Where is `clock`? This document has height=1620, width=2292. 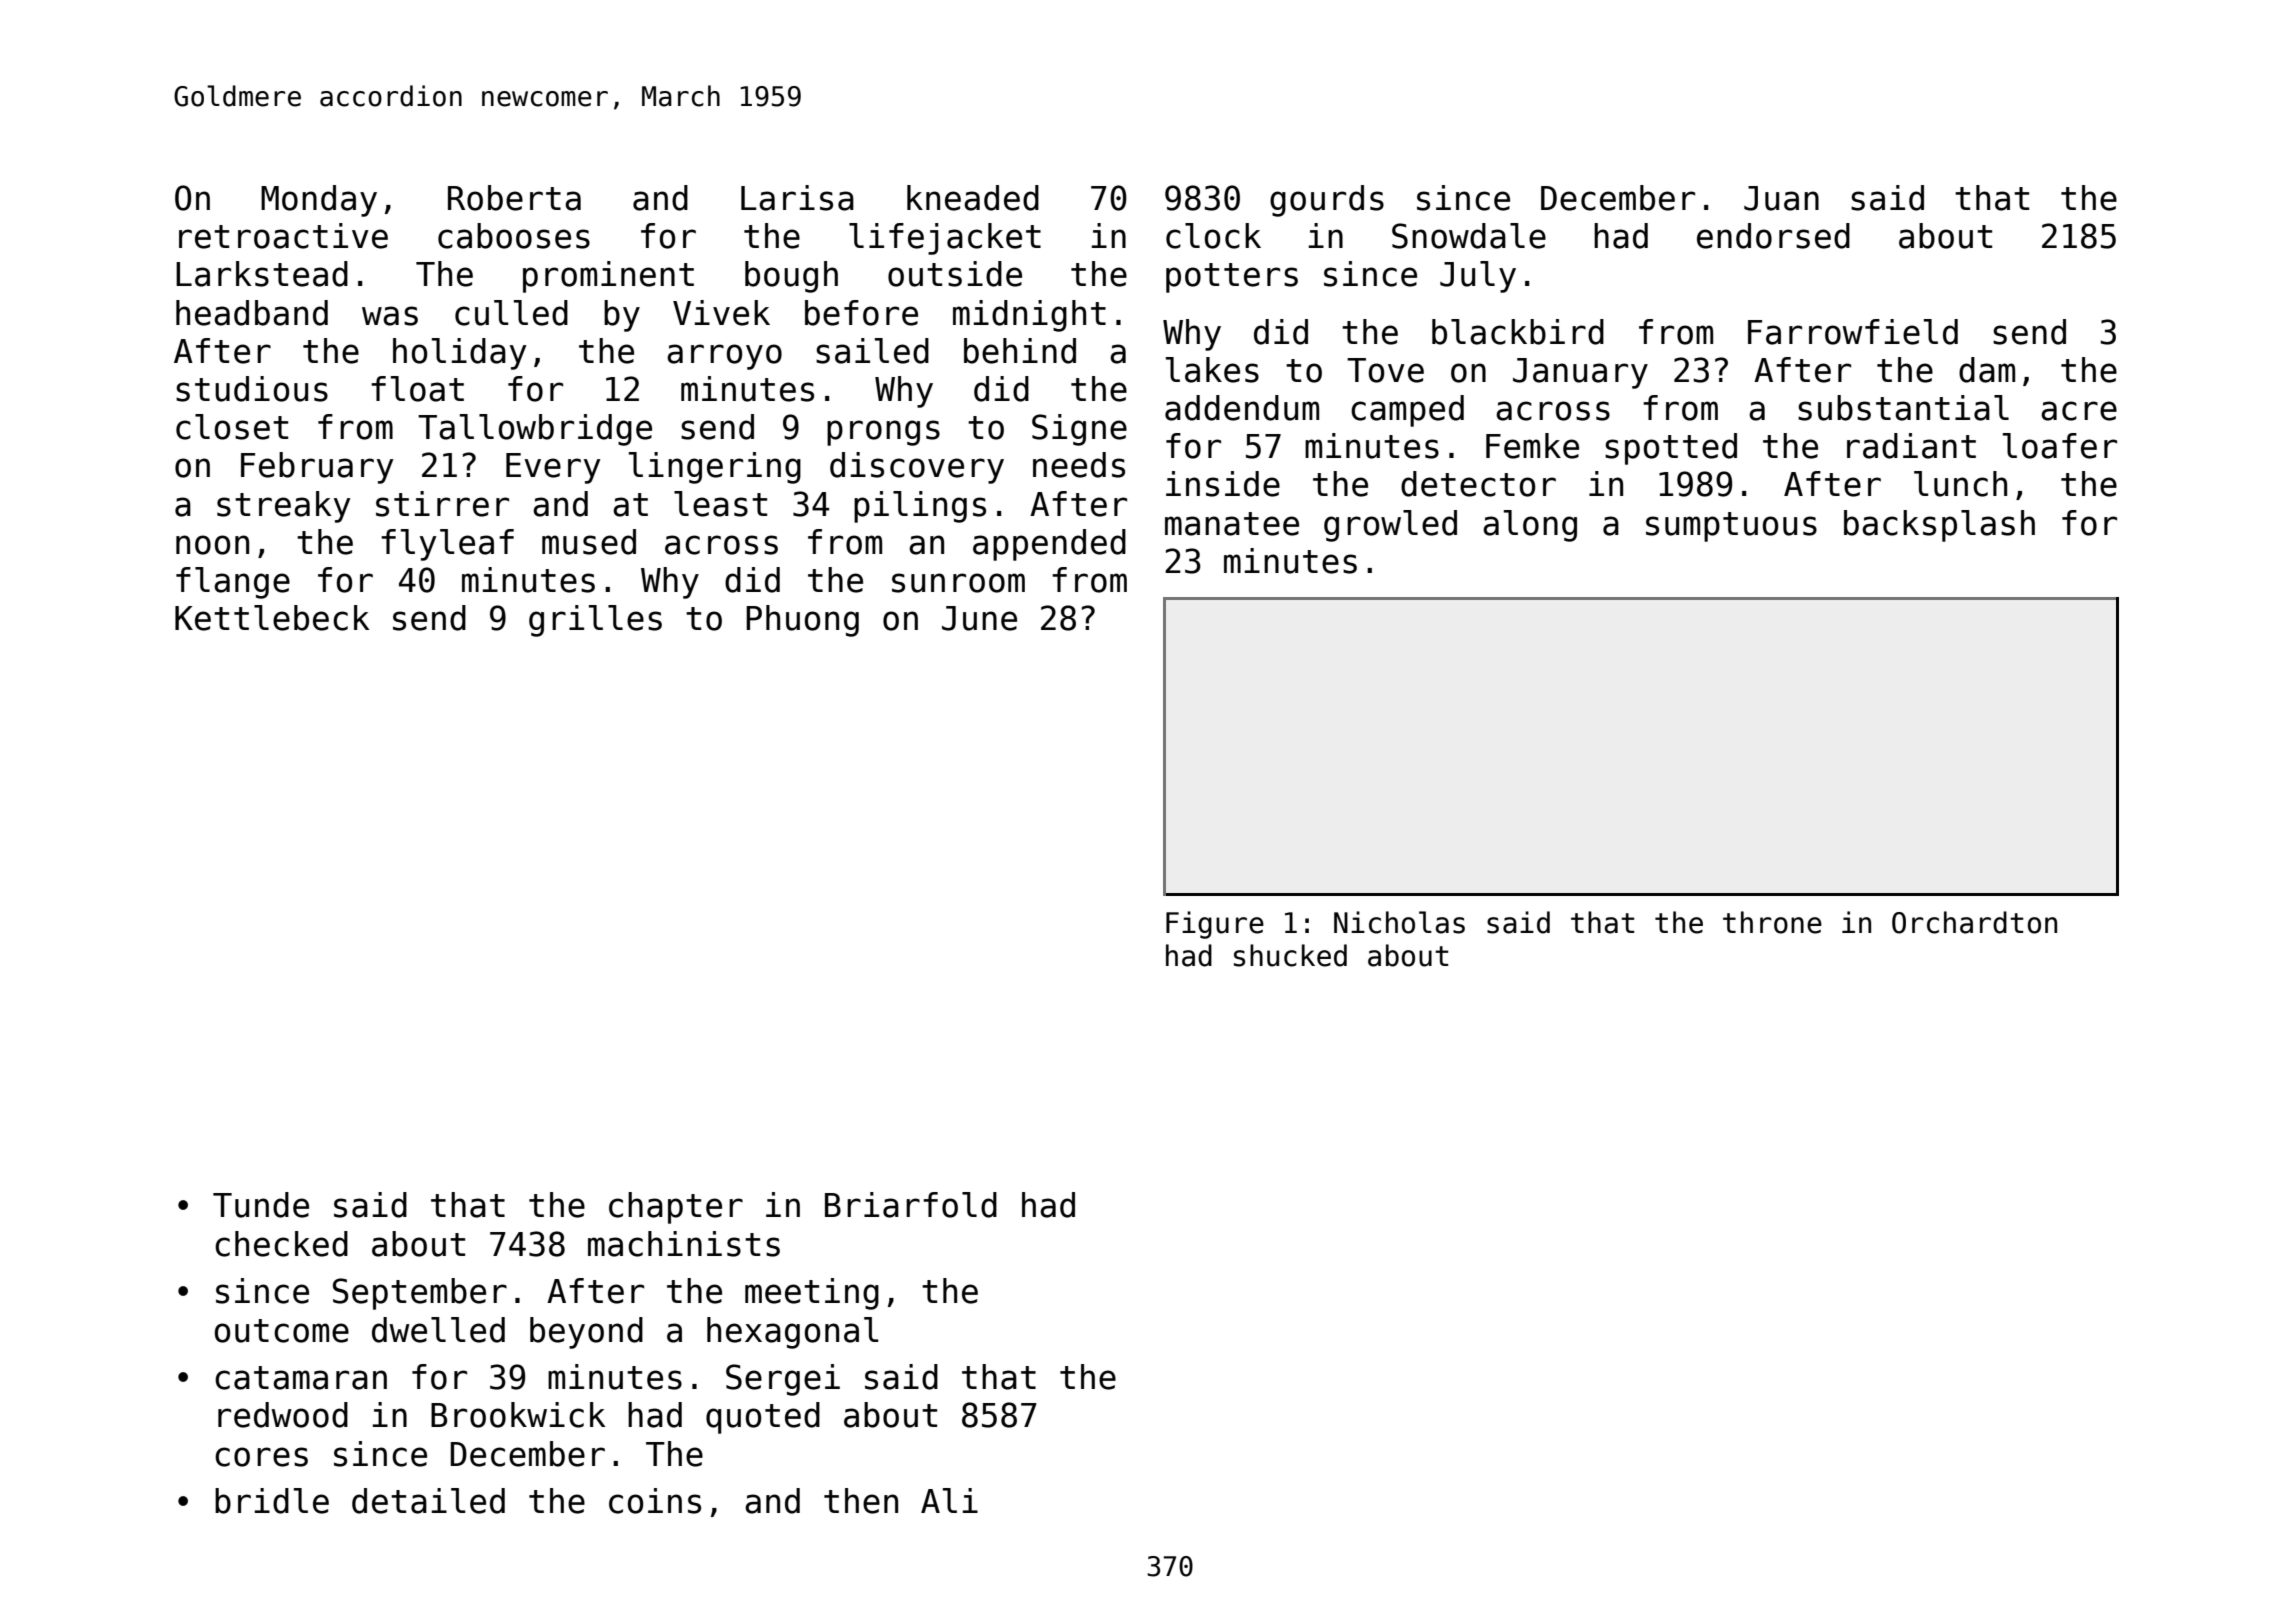 clock is located at coordinates (1213, 236).
